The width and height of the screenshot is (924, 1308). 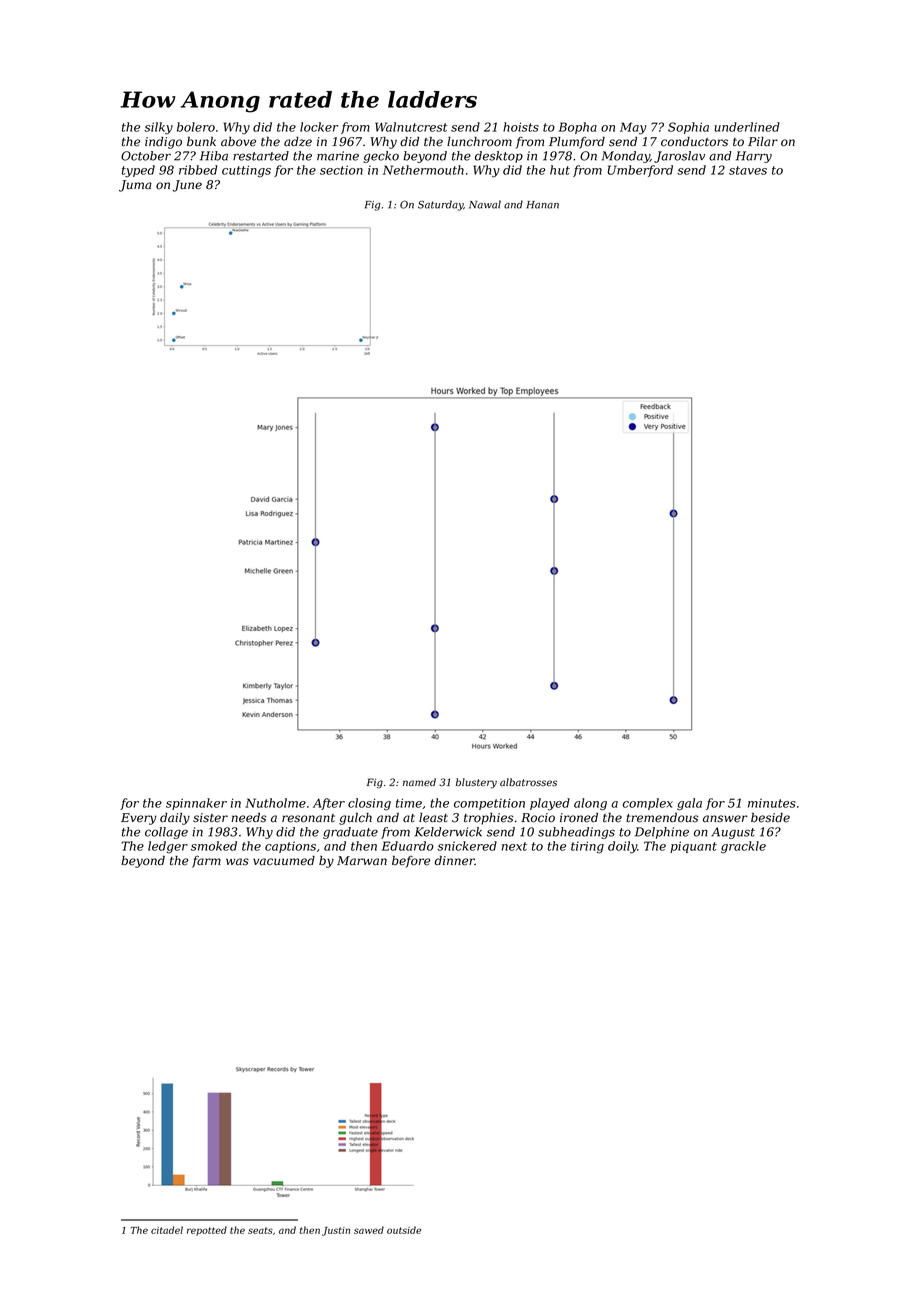 What do you see at coordinates (369, 1230) in the screenshot?
I see `sawed` at bounding box center [369, 1230].
